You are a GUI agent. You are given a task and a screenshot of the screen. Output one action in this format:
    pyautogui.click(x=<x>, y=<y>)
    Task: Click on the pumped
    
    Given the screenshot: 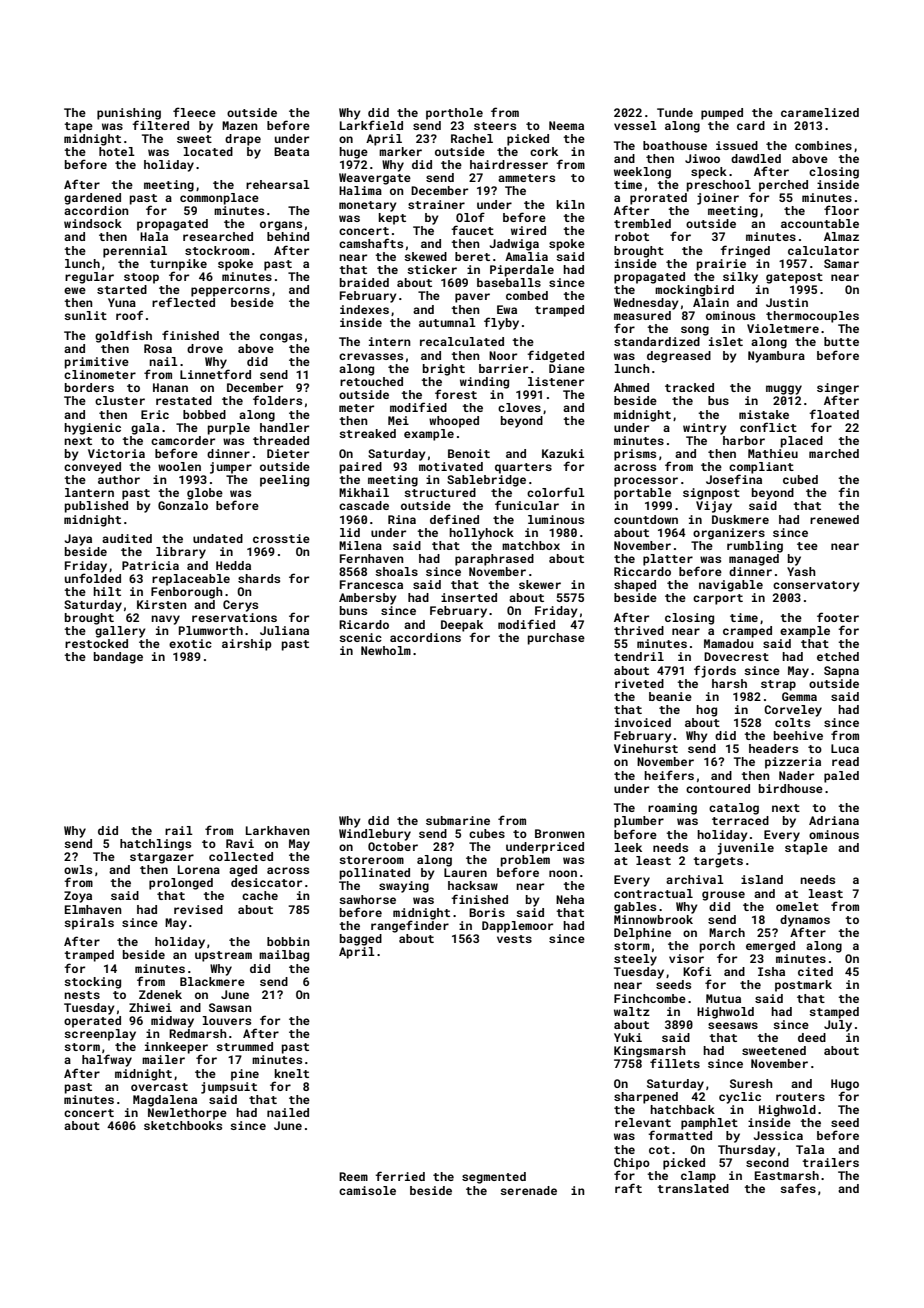 What is the action you would take?
    pyautogui.click(x=722, y=114)
